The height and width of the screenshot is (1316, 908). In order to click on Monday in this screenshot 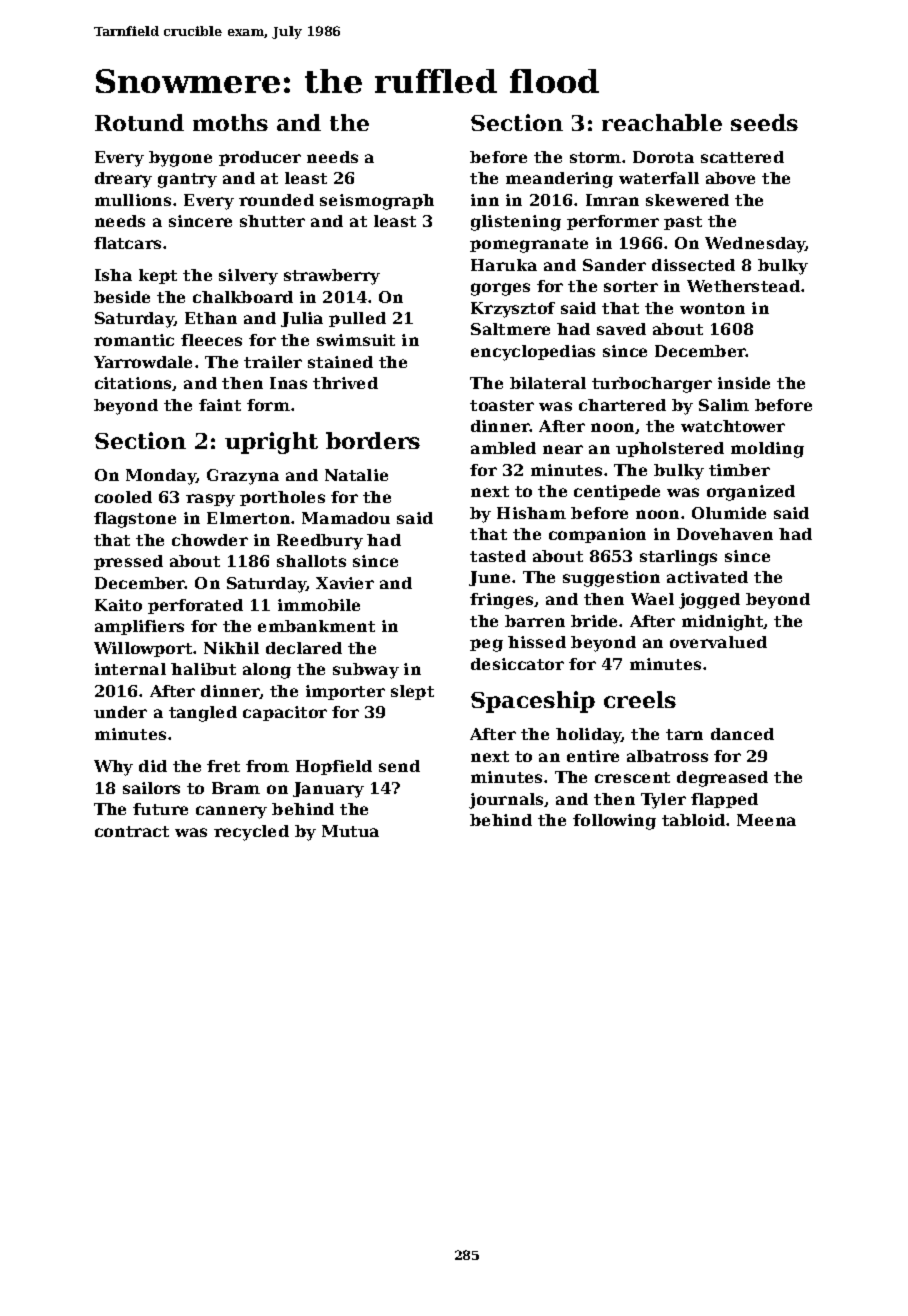, I will do `click(161, 477)`.
